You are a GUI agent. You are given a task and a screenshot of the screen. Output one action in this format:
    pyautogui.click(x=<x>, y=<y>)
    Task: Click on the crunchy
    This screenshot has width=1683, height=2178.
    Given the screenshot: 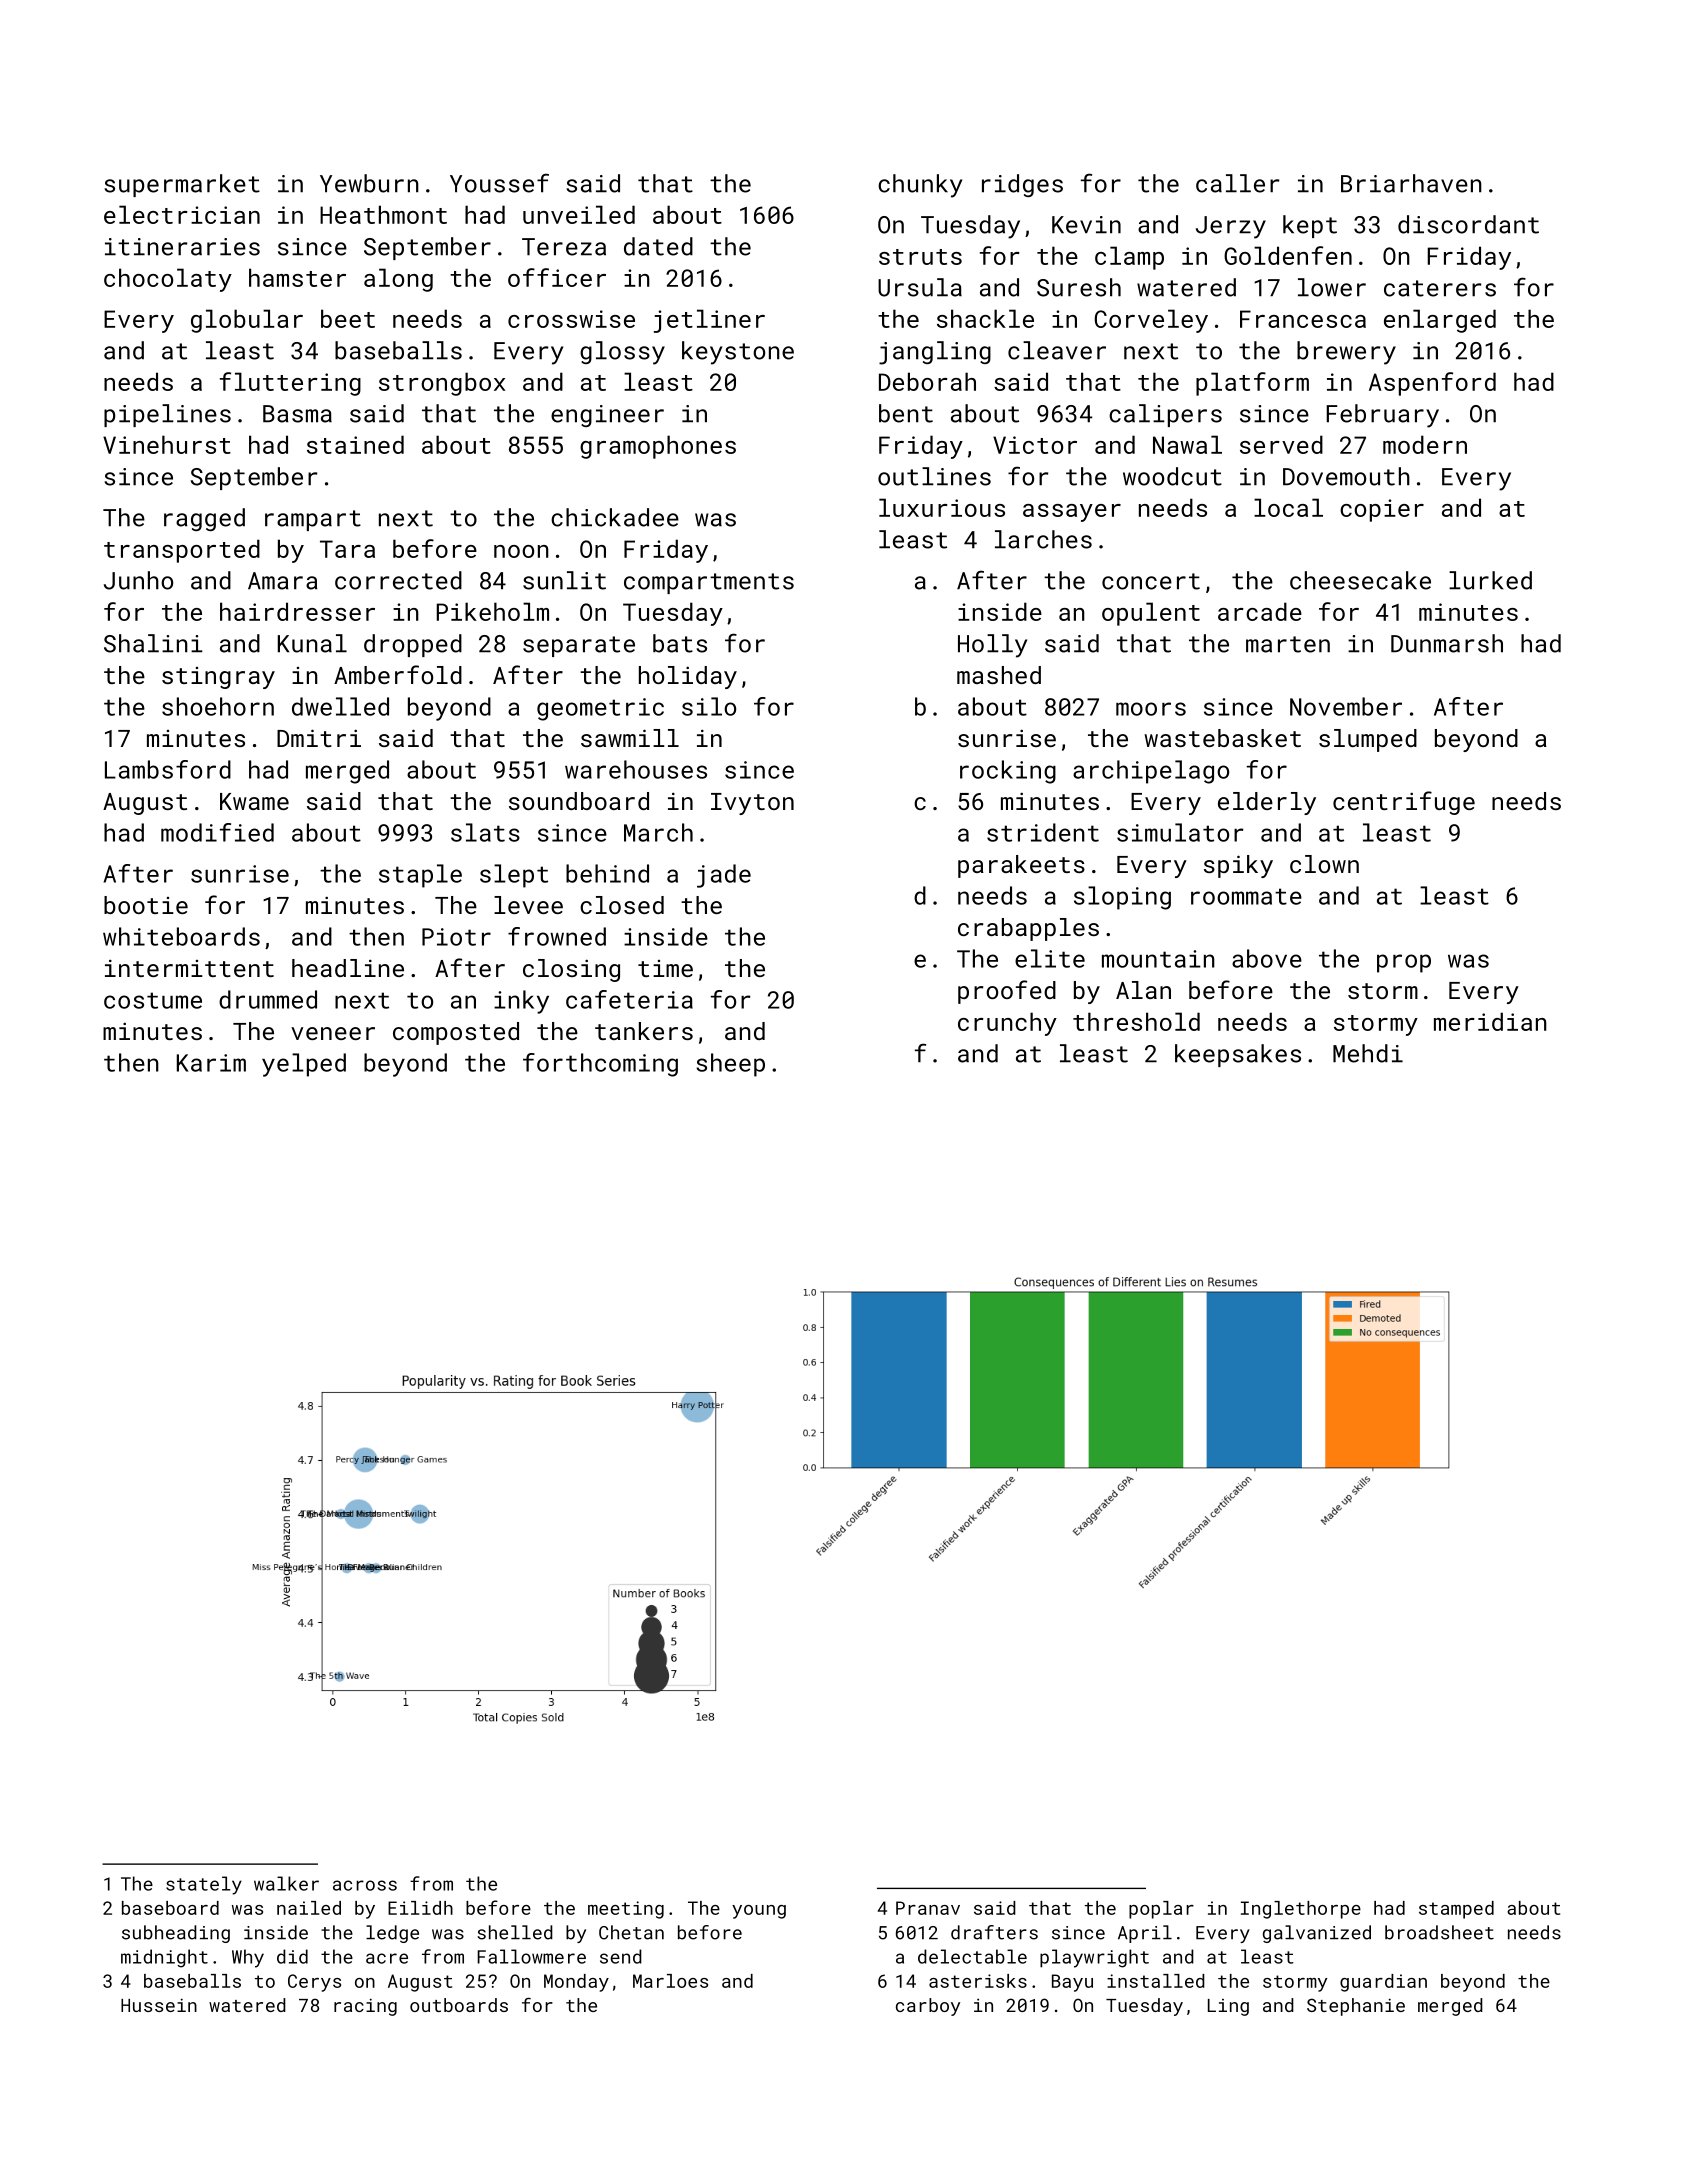 What is the action you would take?
    pyautogui.click(x=1007, y=1024)
